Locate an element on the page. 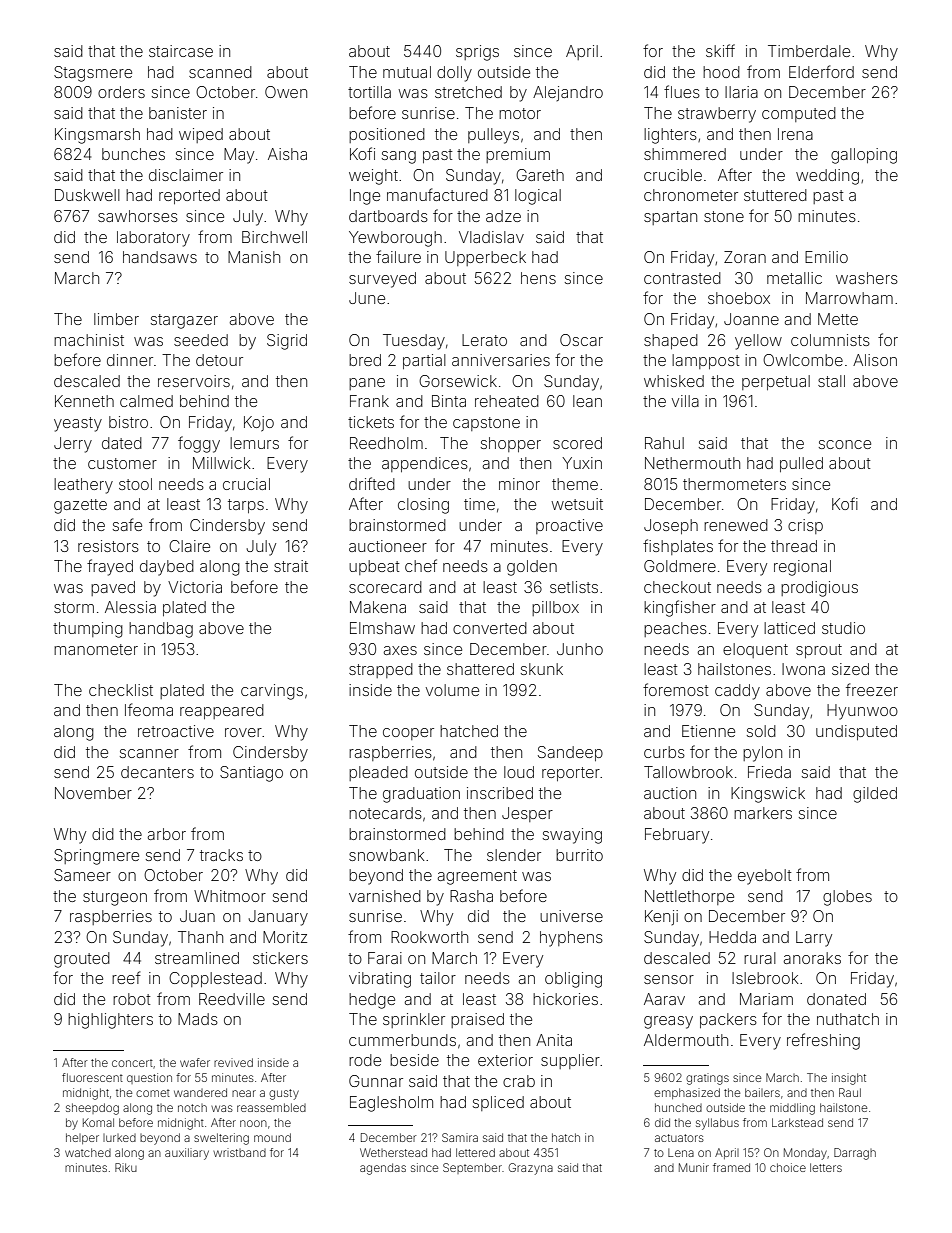 The height and width of the page is (1233, 952). Victoria is located at coordinates (195, 587).
